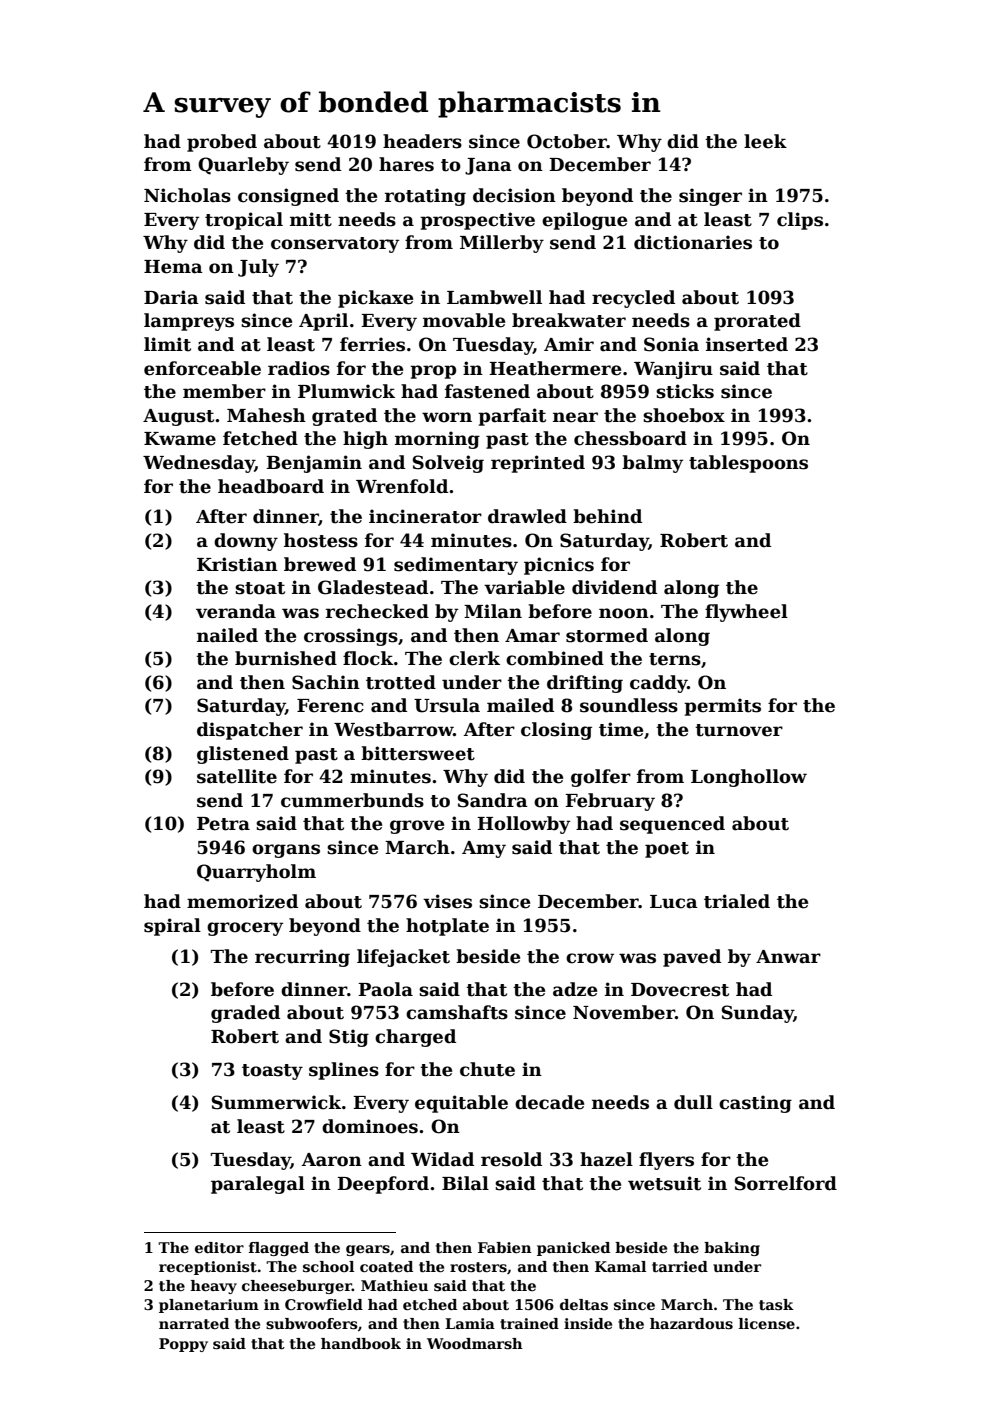 This screenshot has height=1424, width=983. Describe the element at coordinates (470, 1323) in the screenshot. I see `Lamia` at that location.
